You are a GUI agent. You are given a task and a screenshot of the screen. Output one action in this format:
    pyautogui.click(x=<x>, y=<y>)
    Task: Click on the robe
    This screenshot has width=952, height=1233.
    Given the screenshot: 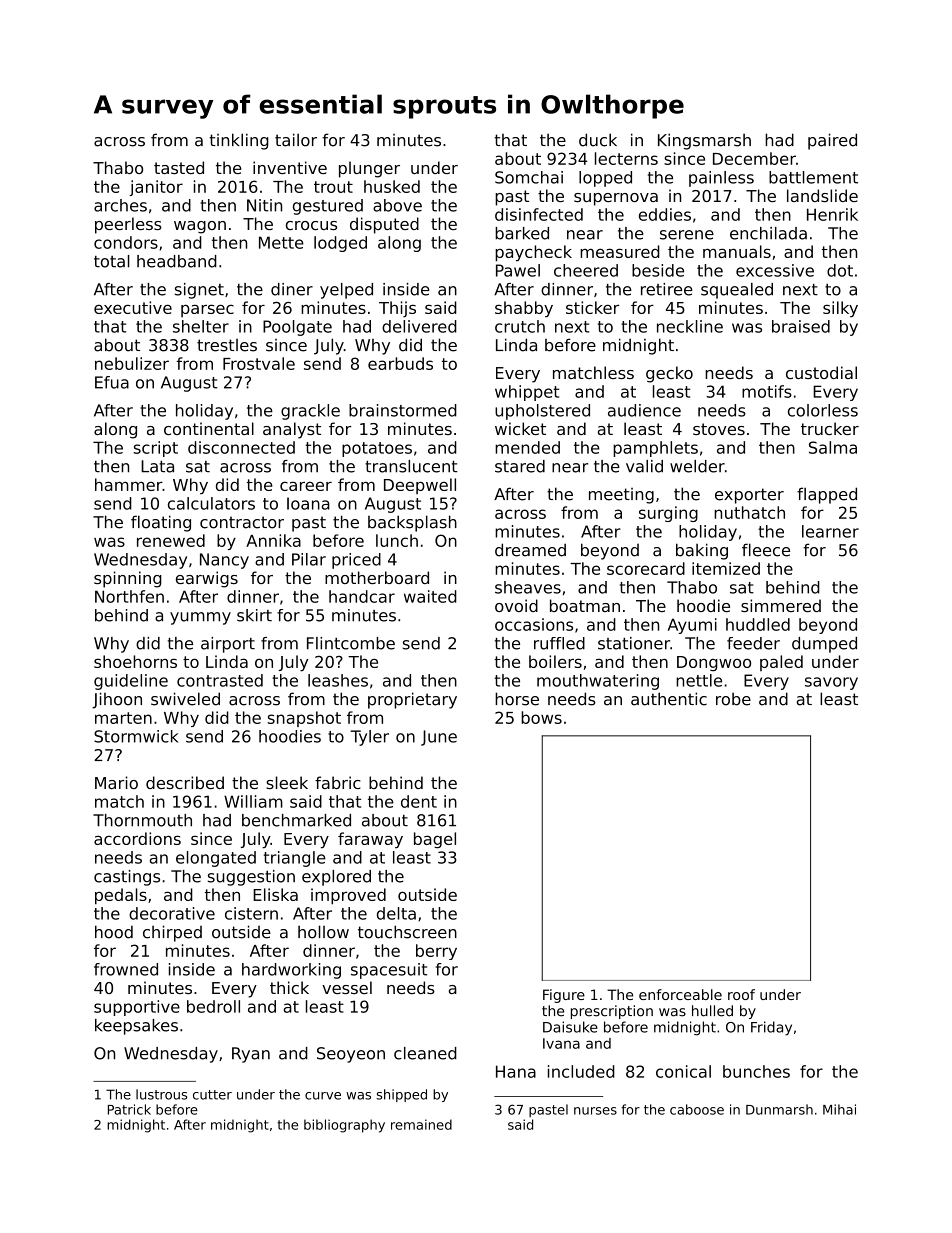 What is the action you would take?
    pyautogui.click(x=733, y=699)
